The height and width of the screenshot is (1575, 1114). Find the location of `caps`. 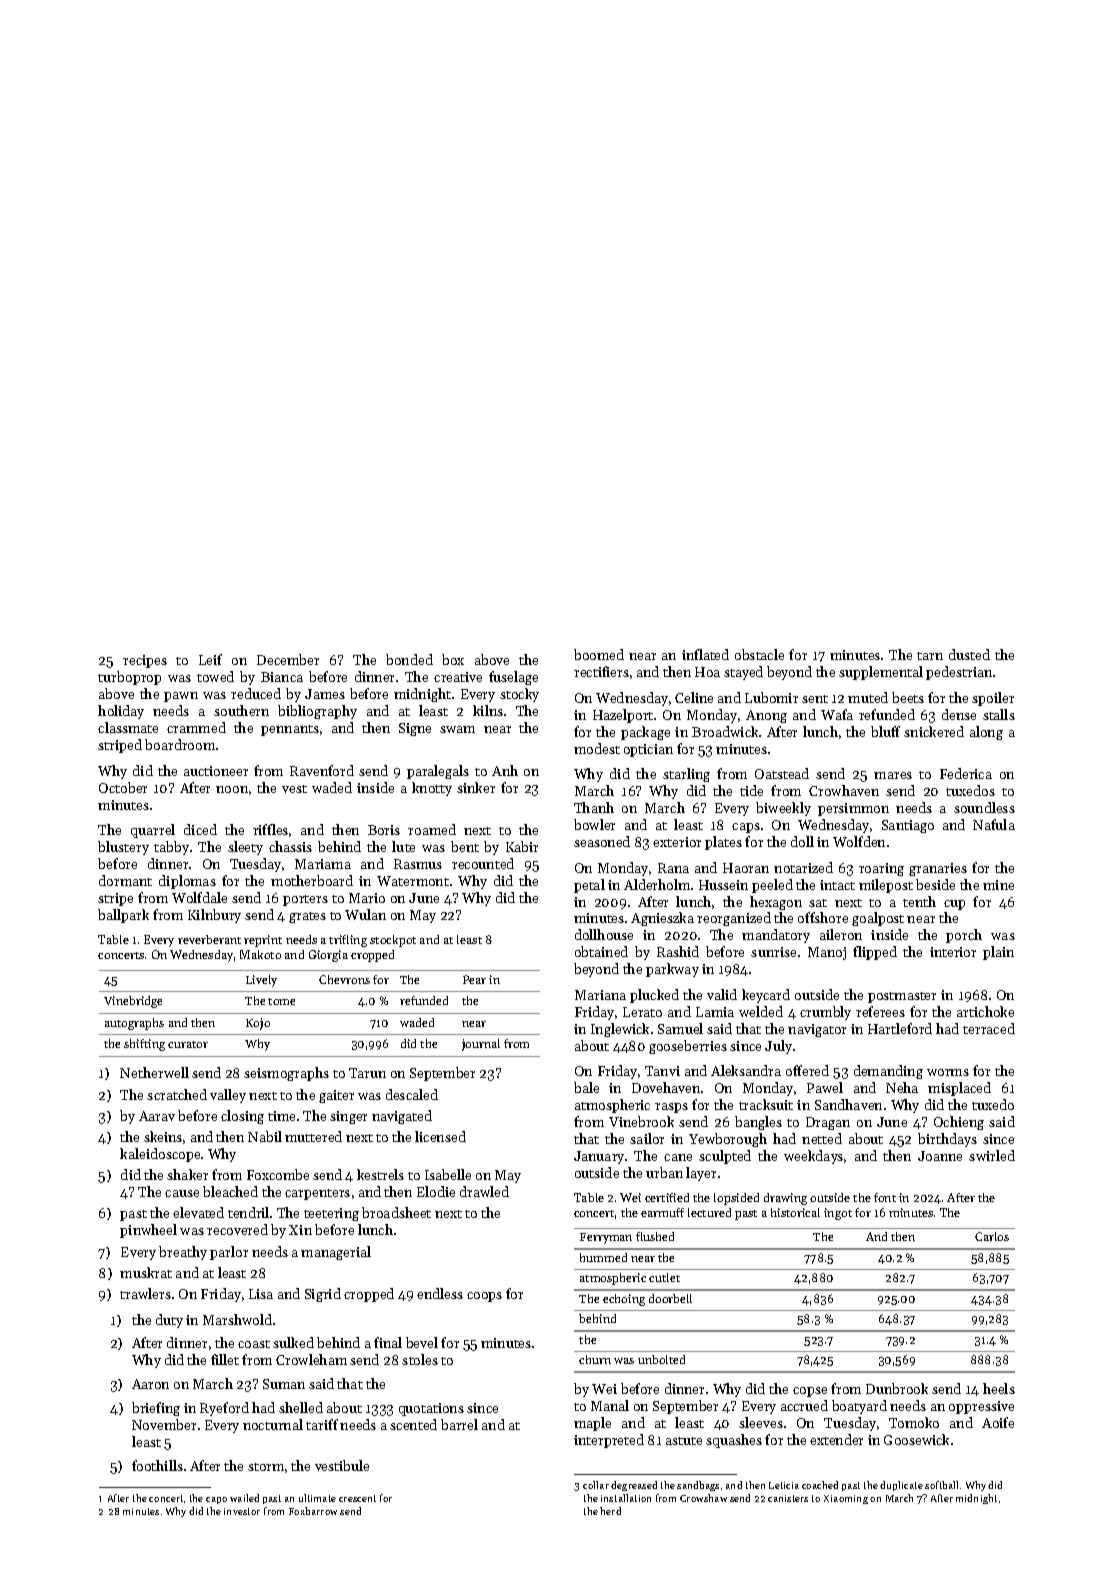

caps is located at coordinates (746, 828).
